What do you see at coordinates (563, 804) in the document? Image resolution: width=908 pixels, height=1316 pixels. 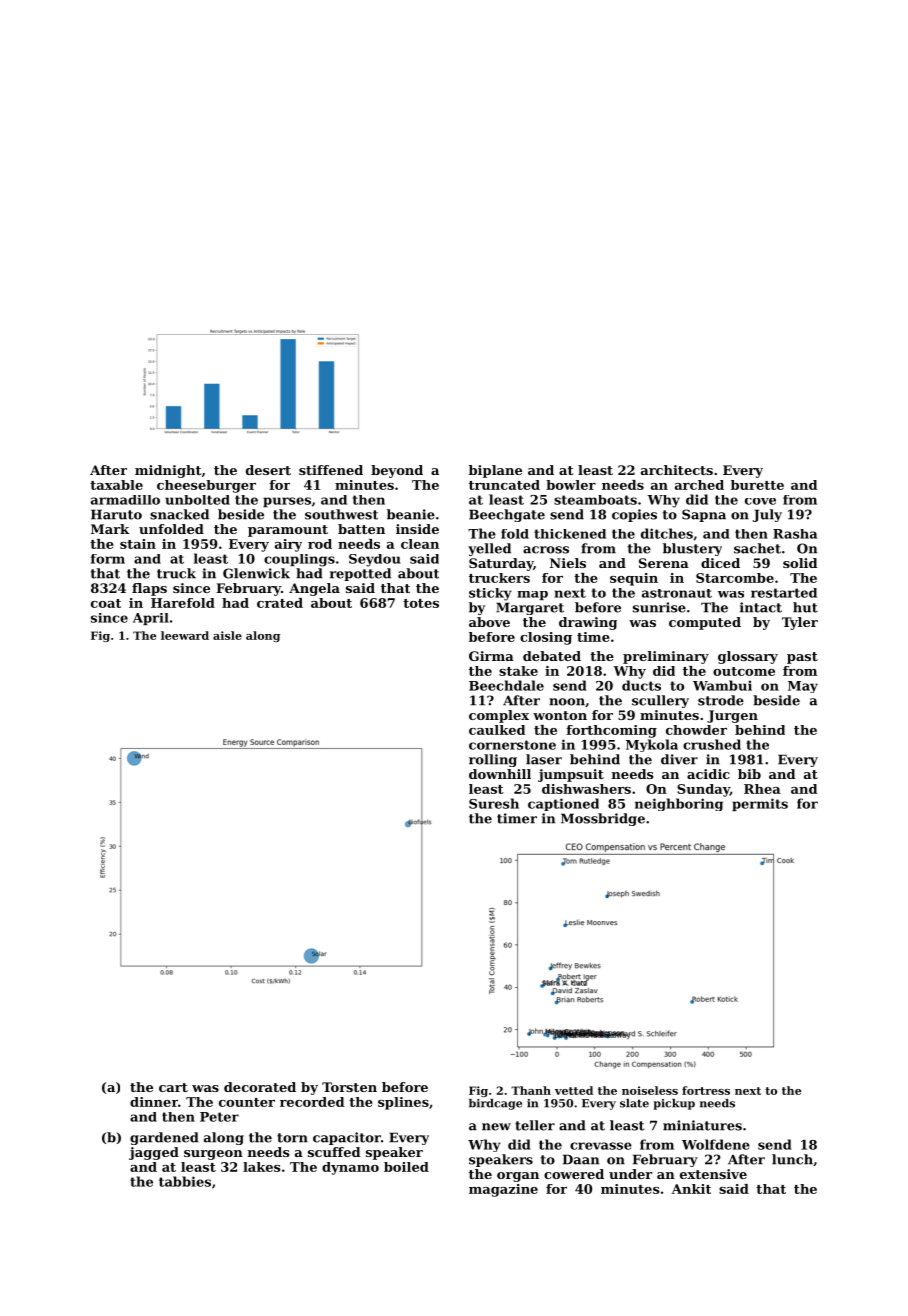 I see `captioned` at bounding box center [563, 804].
